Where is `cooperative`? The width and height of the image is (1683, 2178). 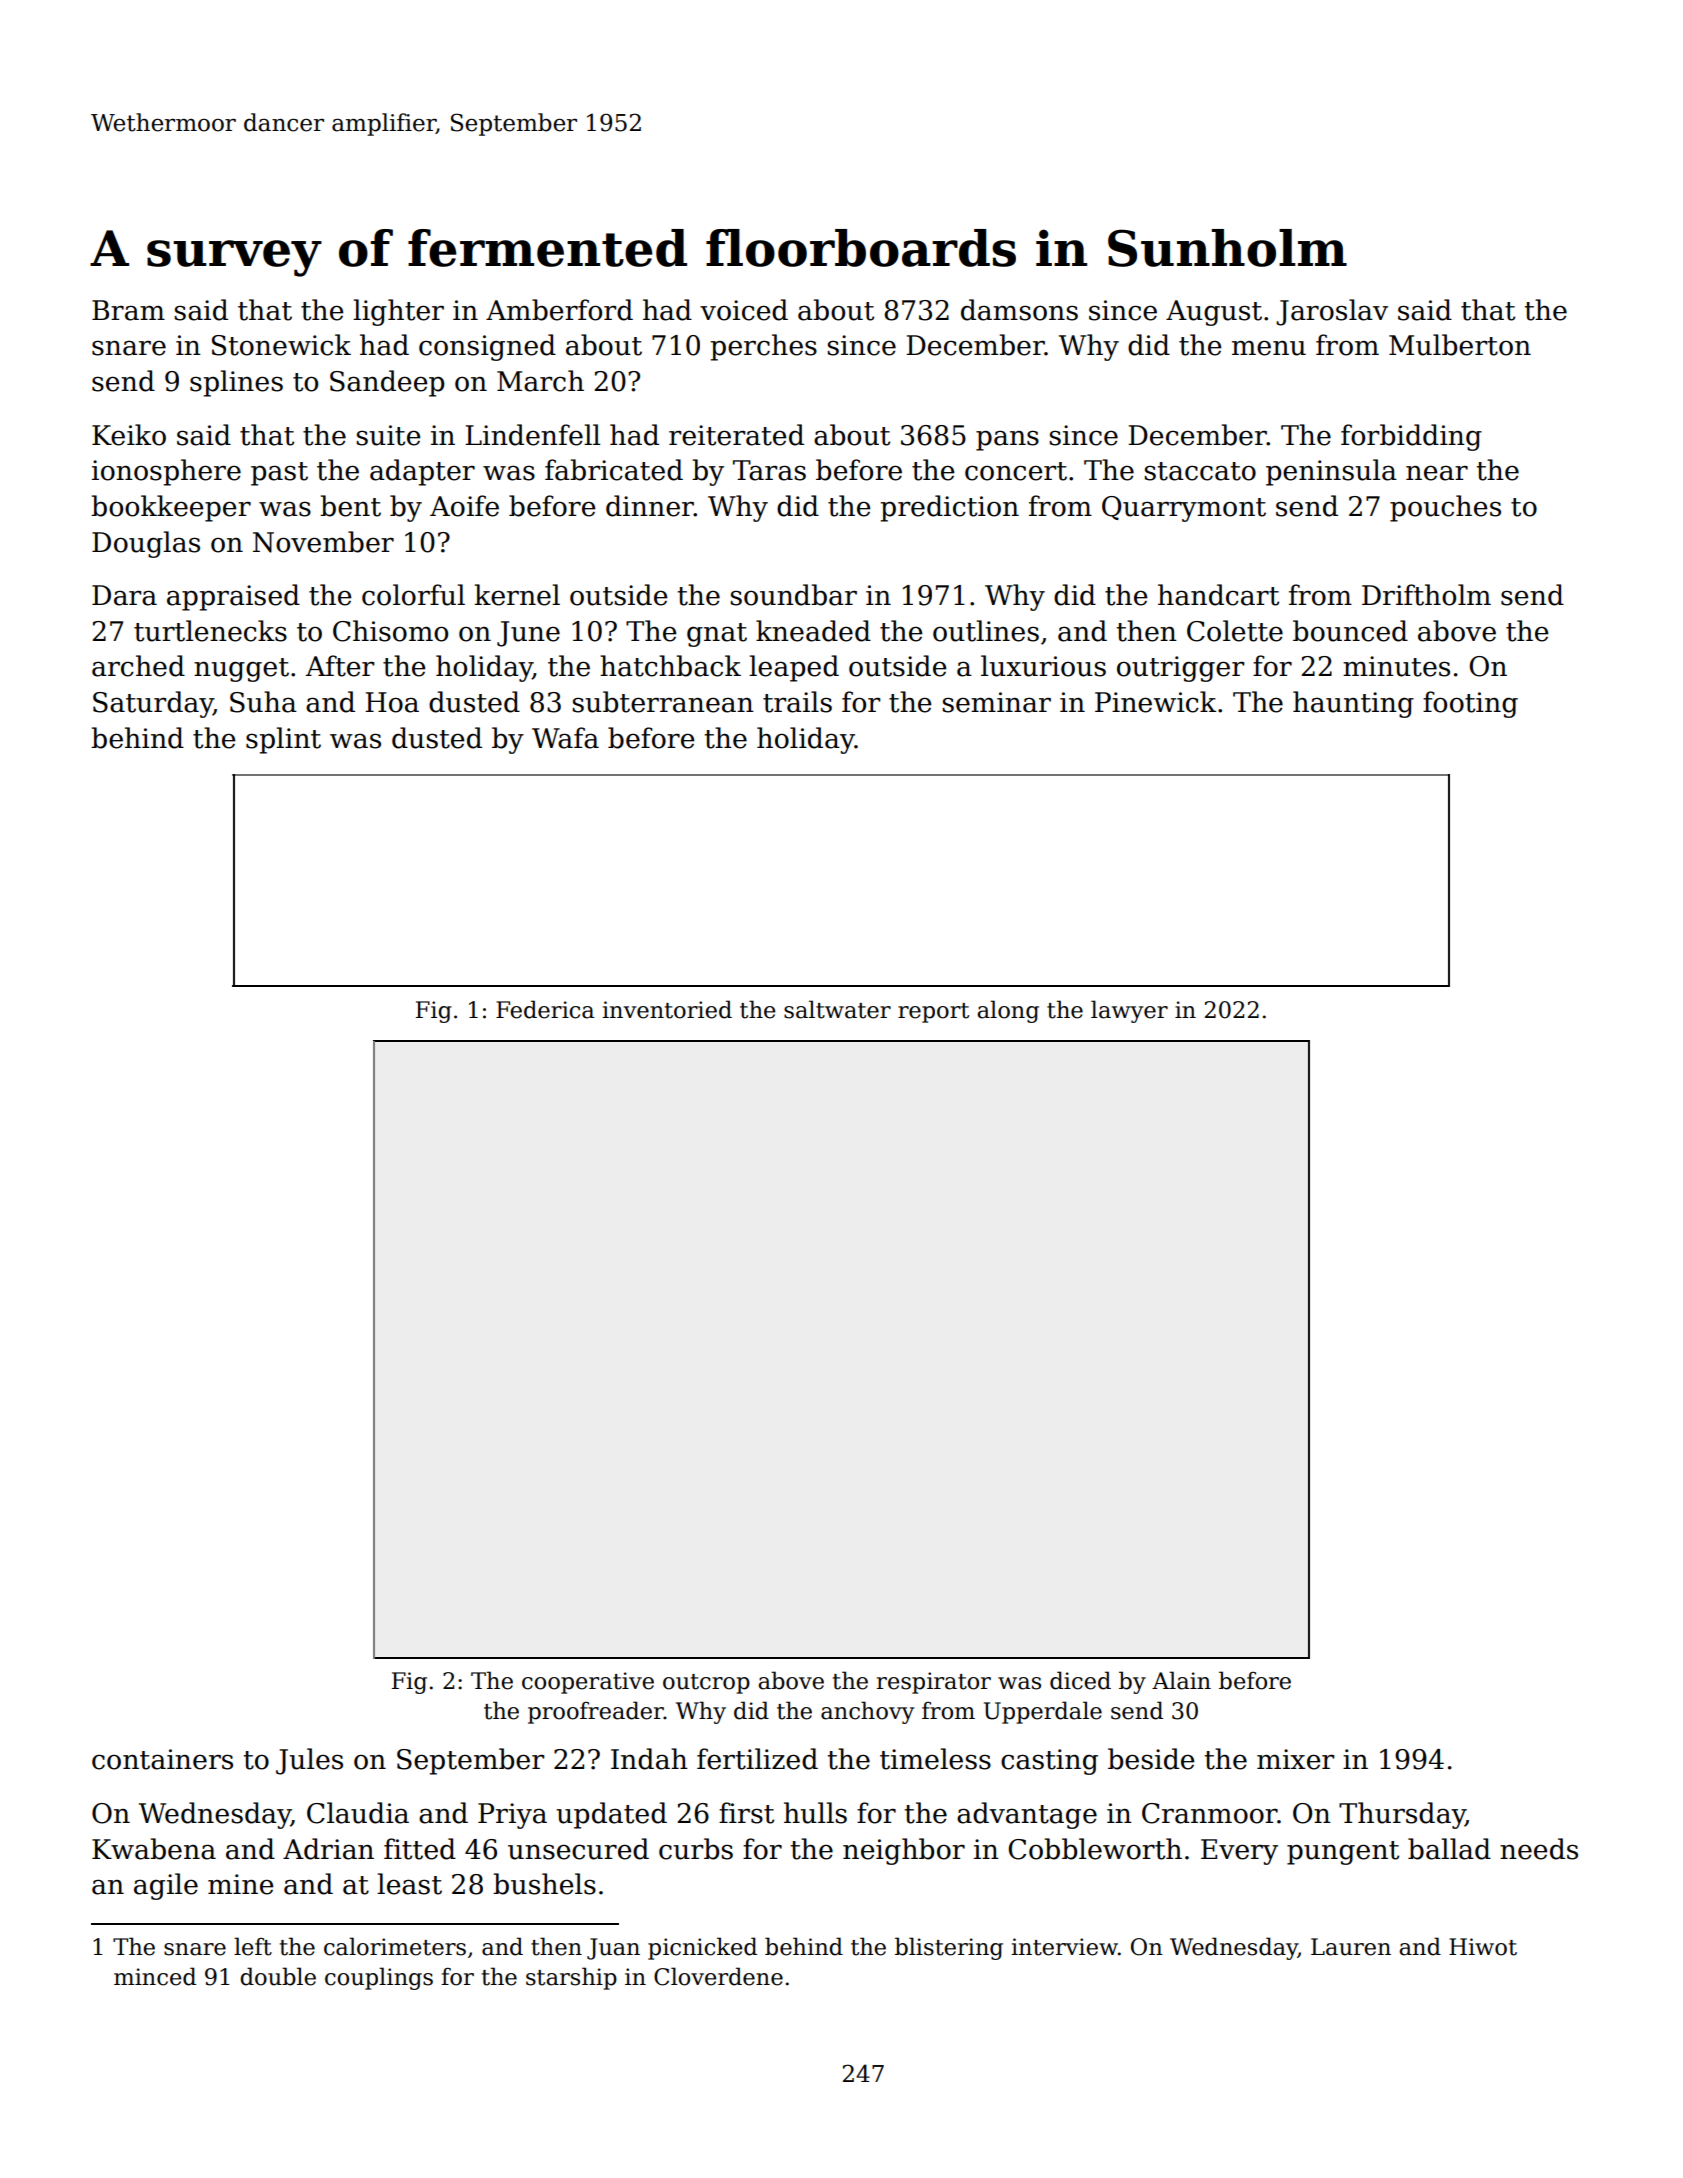
cooperative is located at coordinates (588, 1683).
